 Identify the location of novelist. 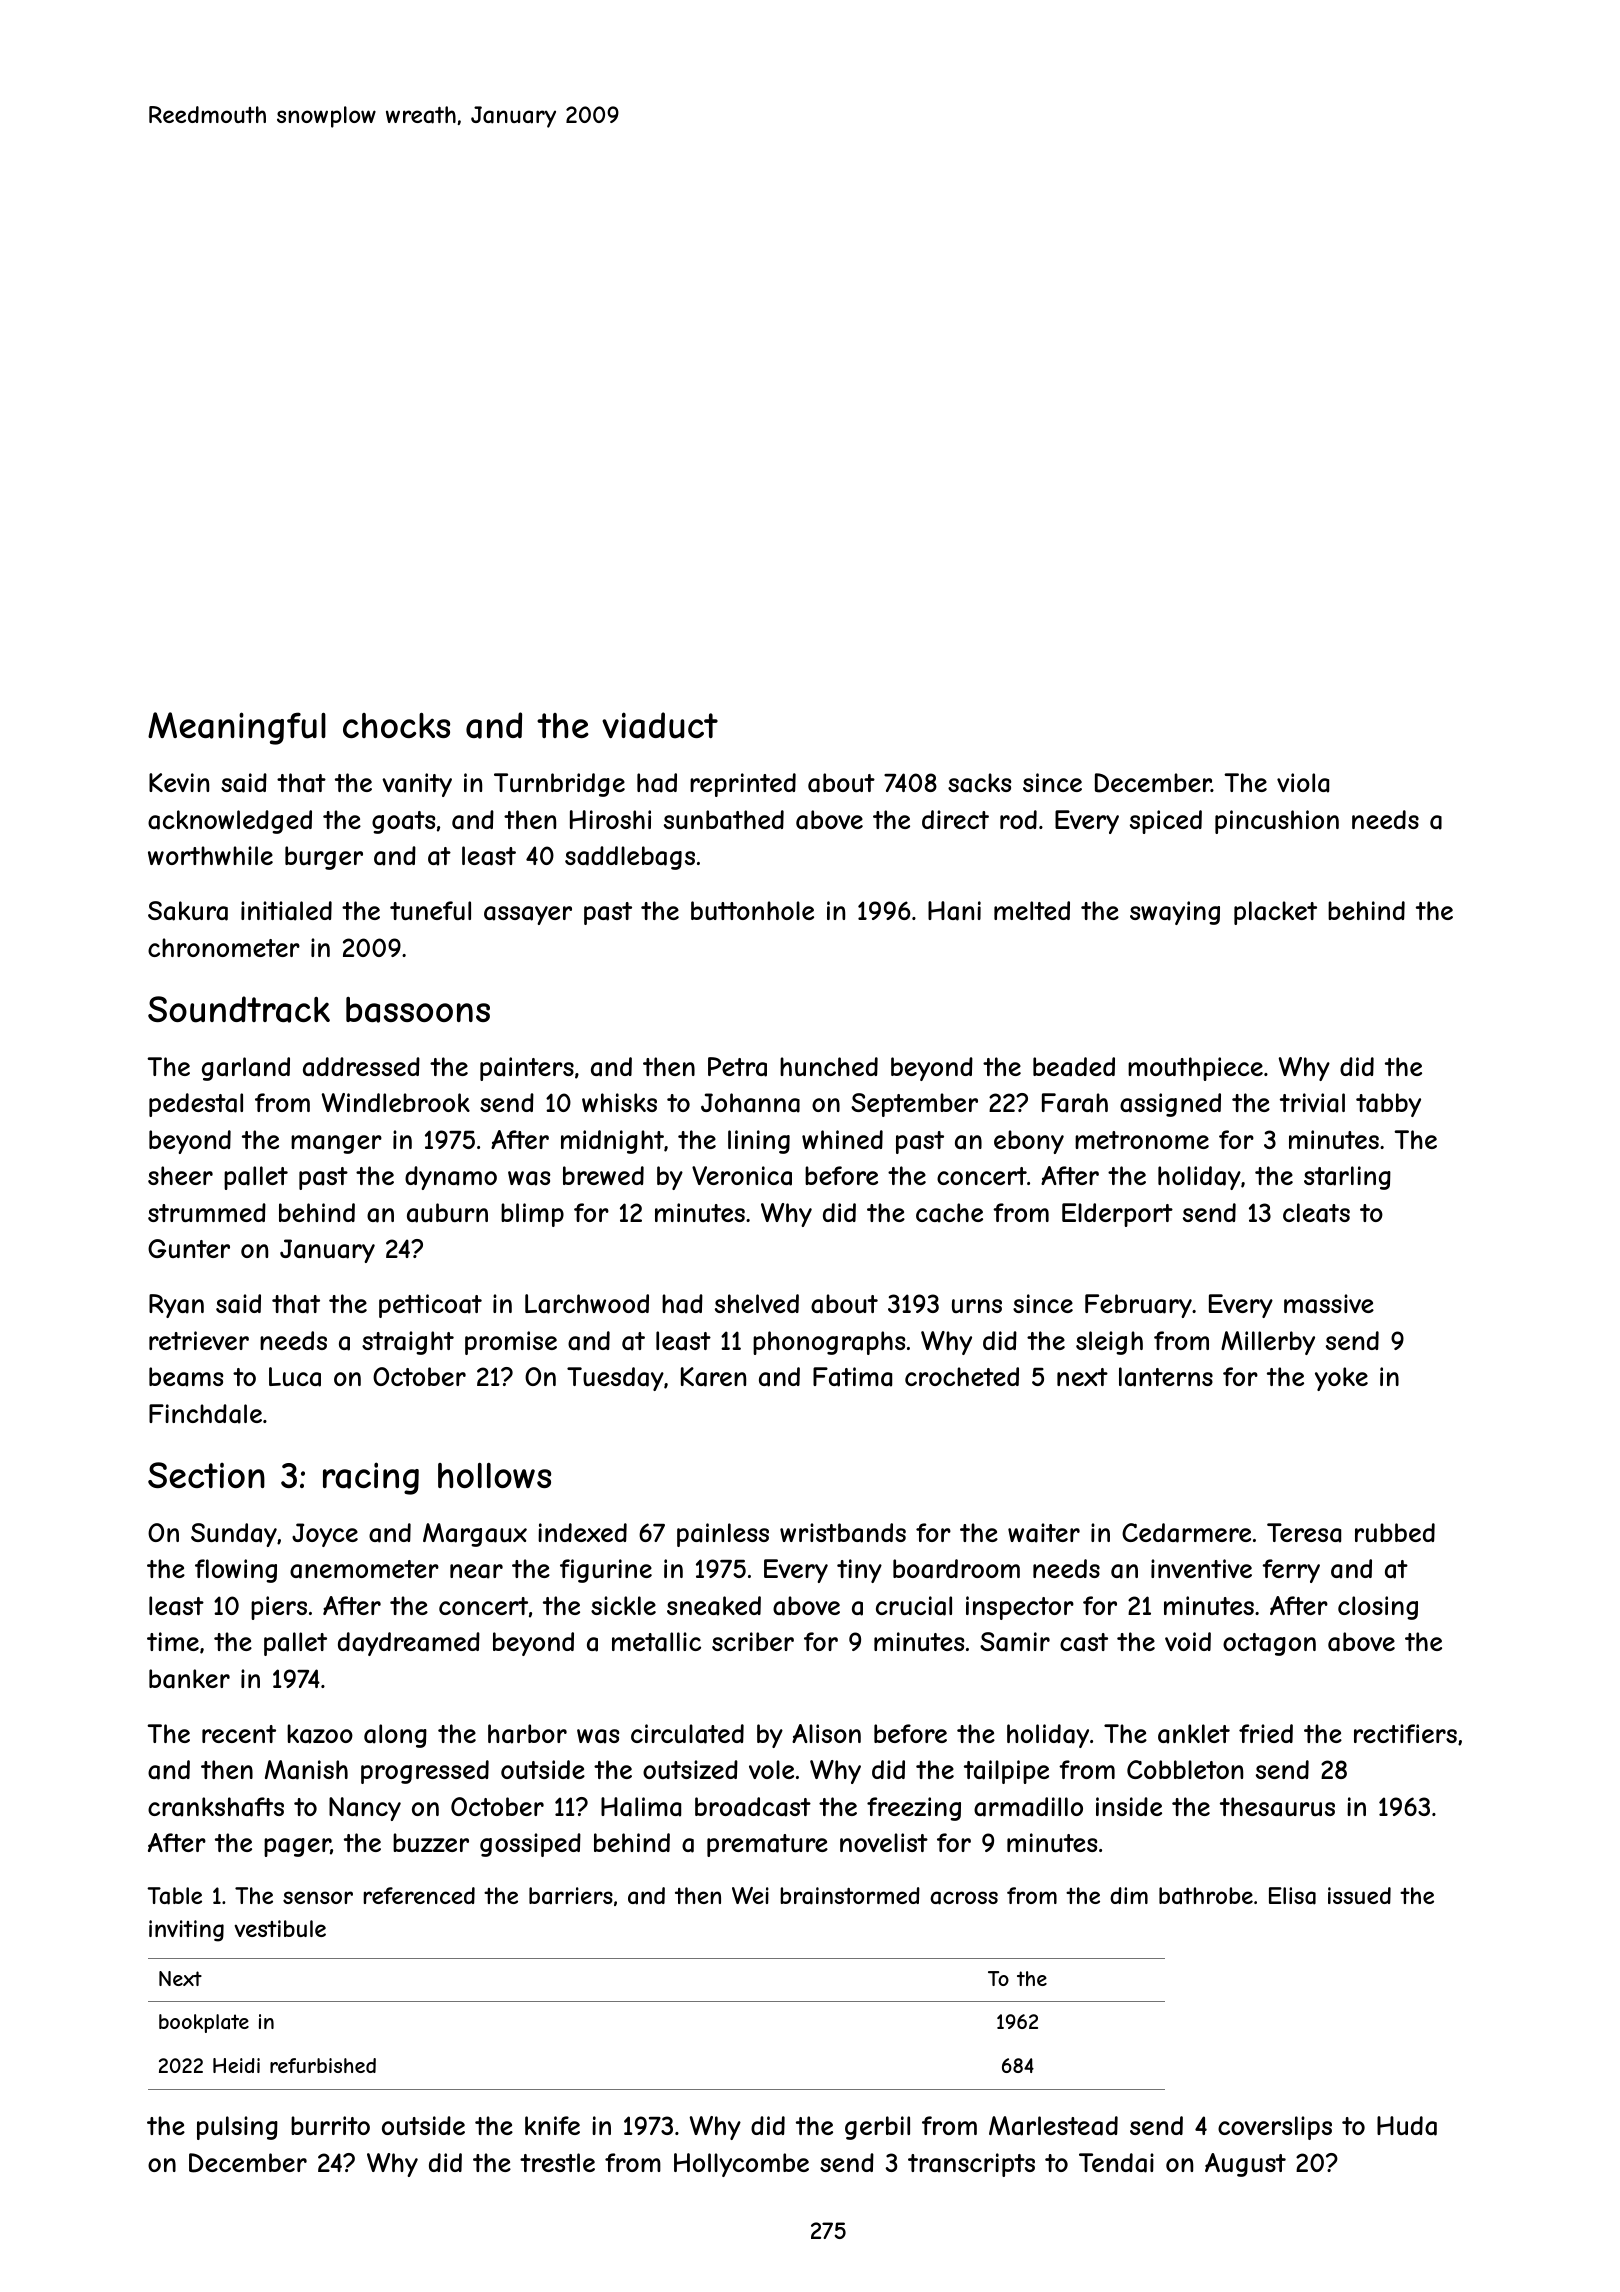
(884, 1842).
